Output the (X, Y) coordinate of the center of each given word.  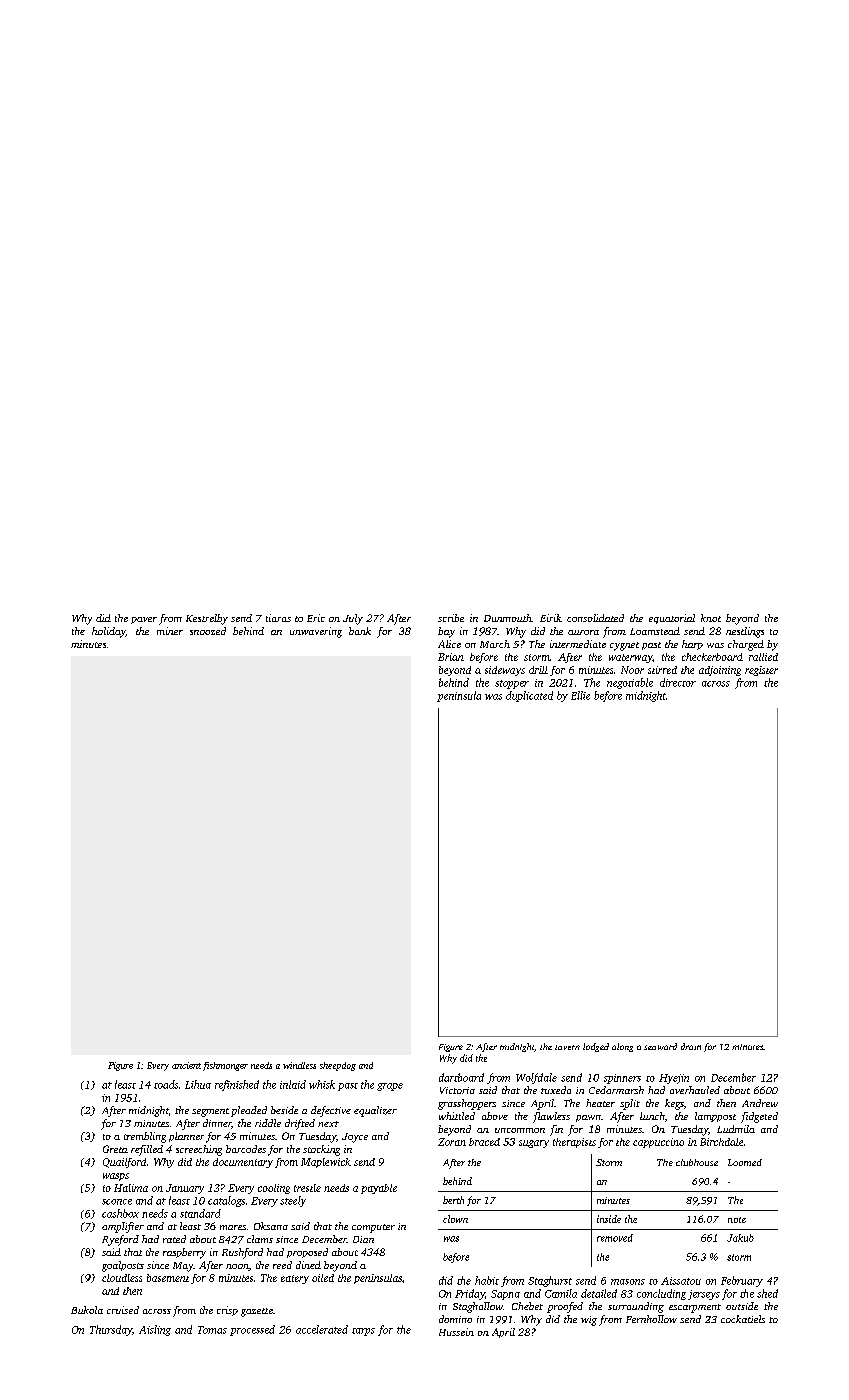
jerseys (704, 1295)
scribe (451, 618)
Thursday (111, 1330)
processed (252, 1330)
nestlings (745, 632)
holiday (109, 632)
